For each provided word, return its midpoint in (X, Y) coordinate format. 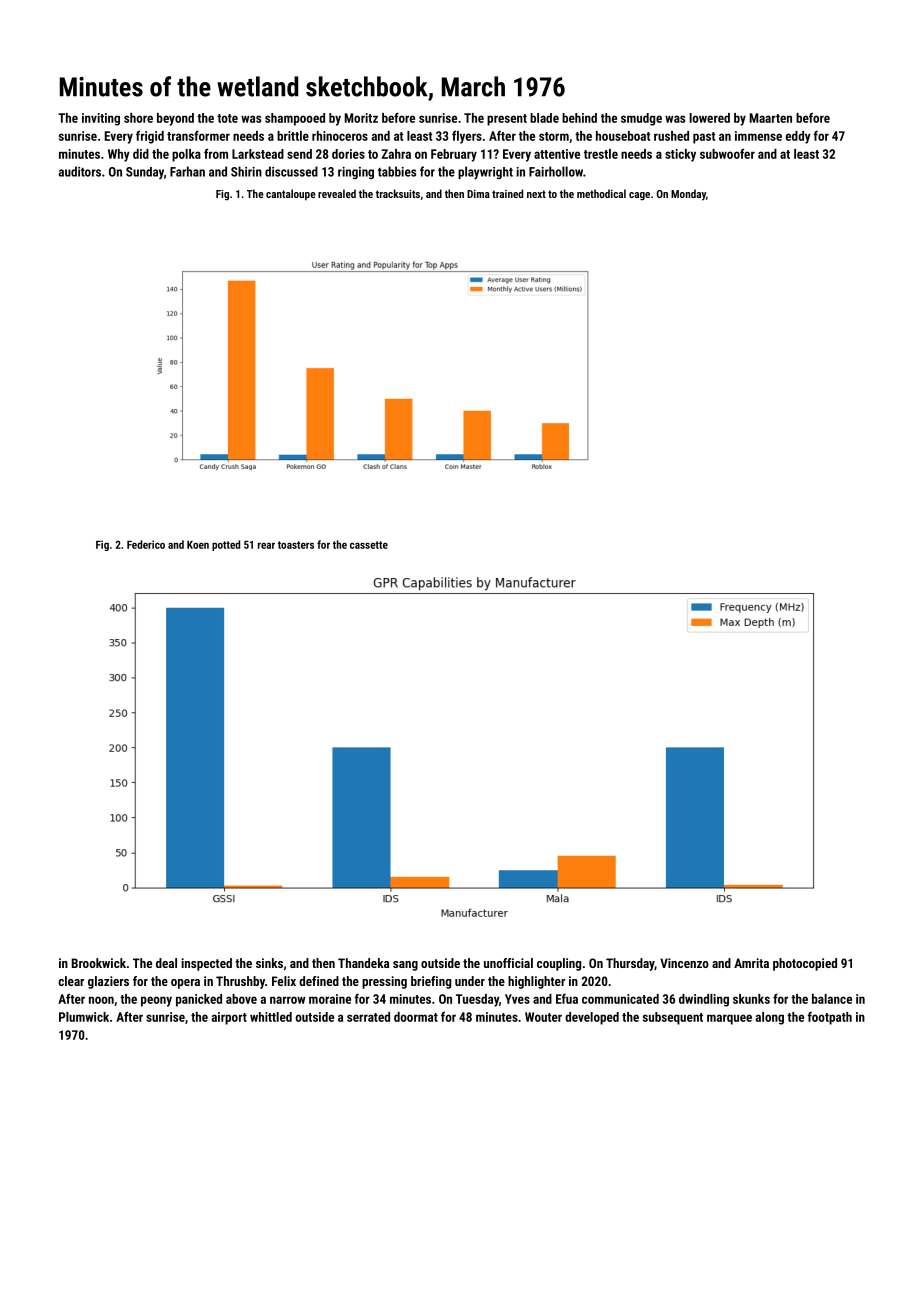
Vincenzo (684, 963)
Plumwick (84, 1017)
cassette (369, 545)
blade (544, 118)
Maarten (771, 118)
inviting (101, 119)
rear (266, 545)
